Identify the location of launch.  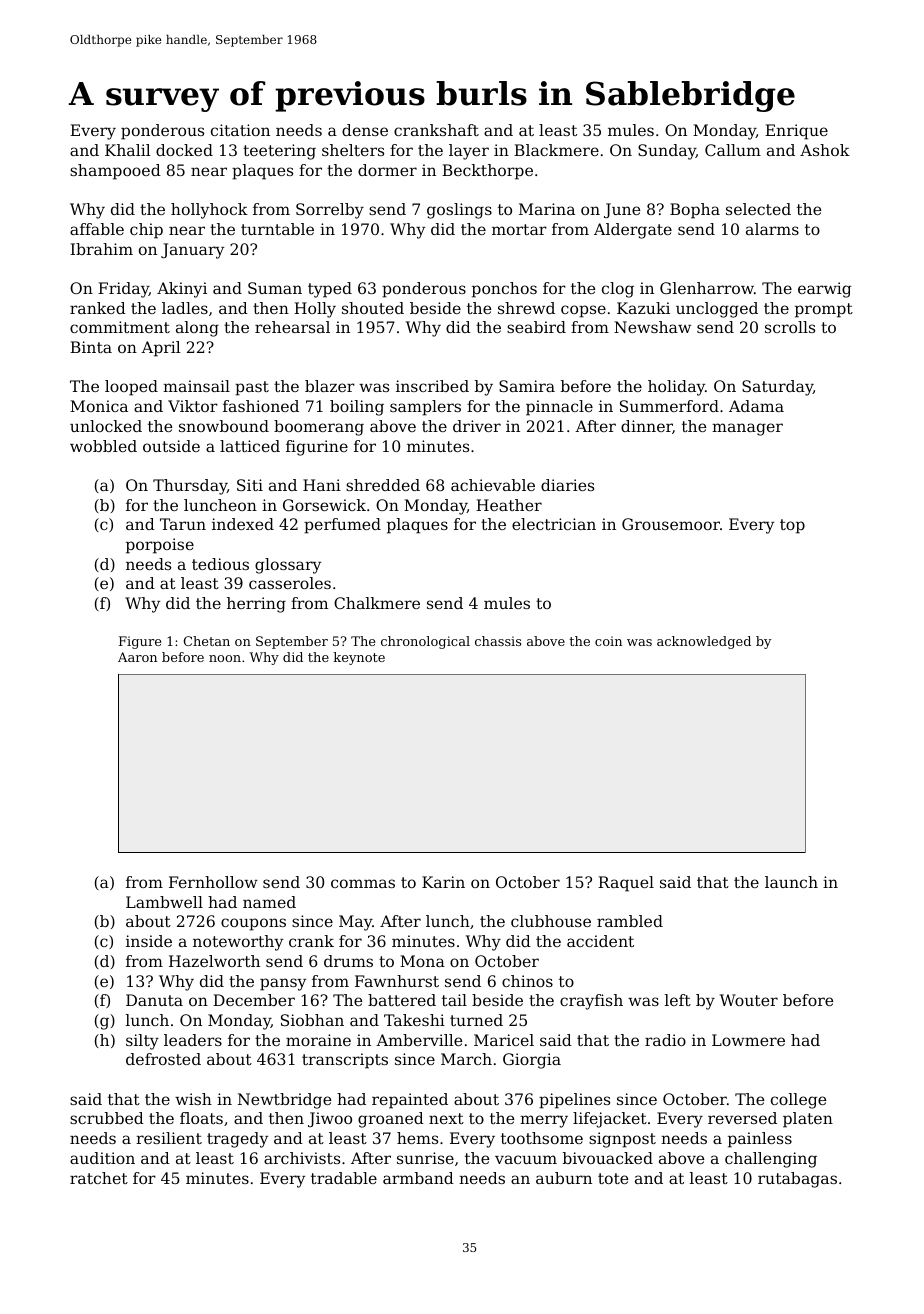
(791, 882).
